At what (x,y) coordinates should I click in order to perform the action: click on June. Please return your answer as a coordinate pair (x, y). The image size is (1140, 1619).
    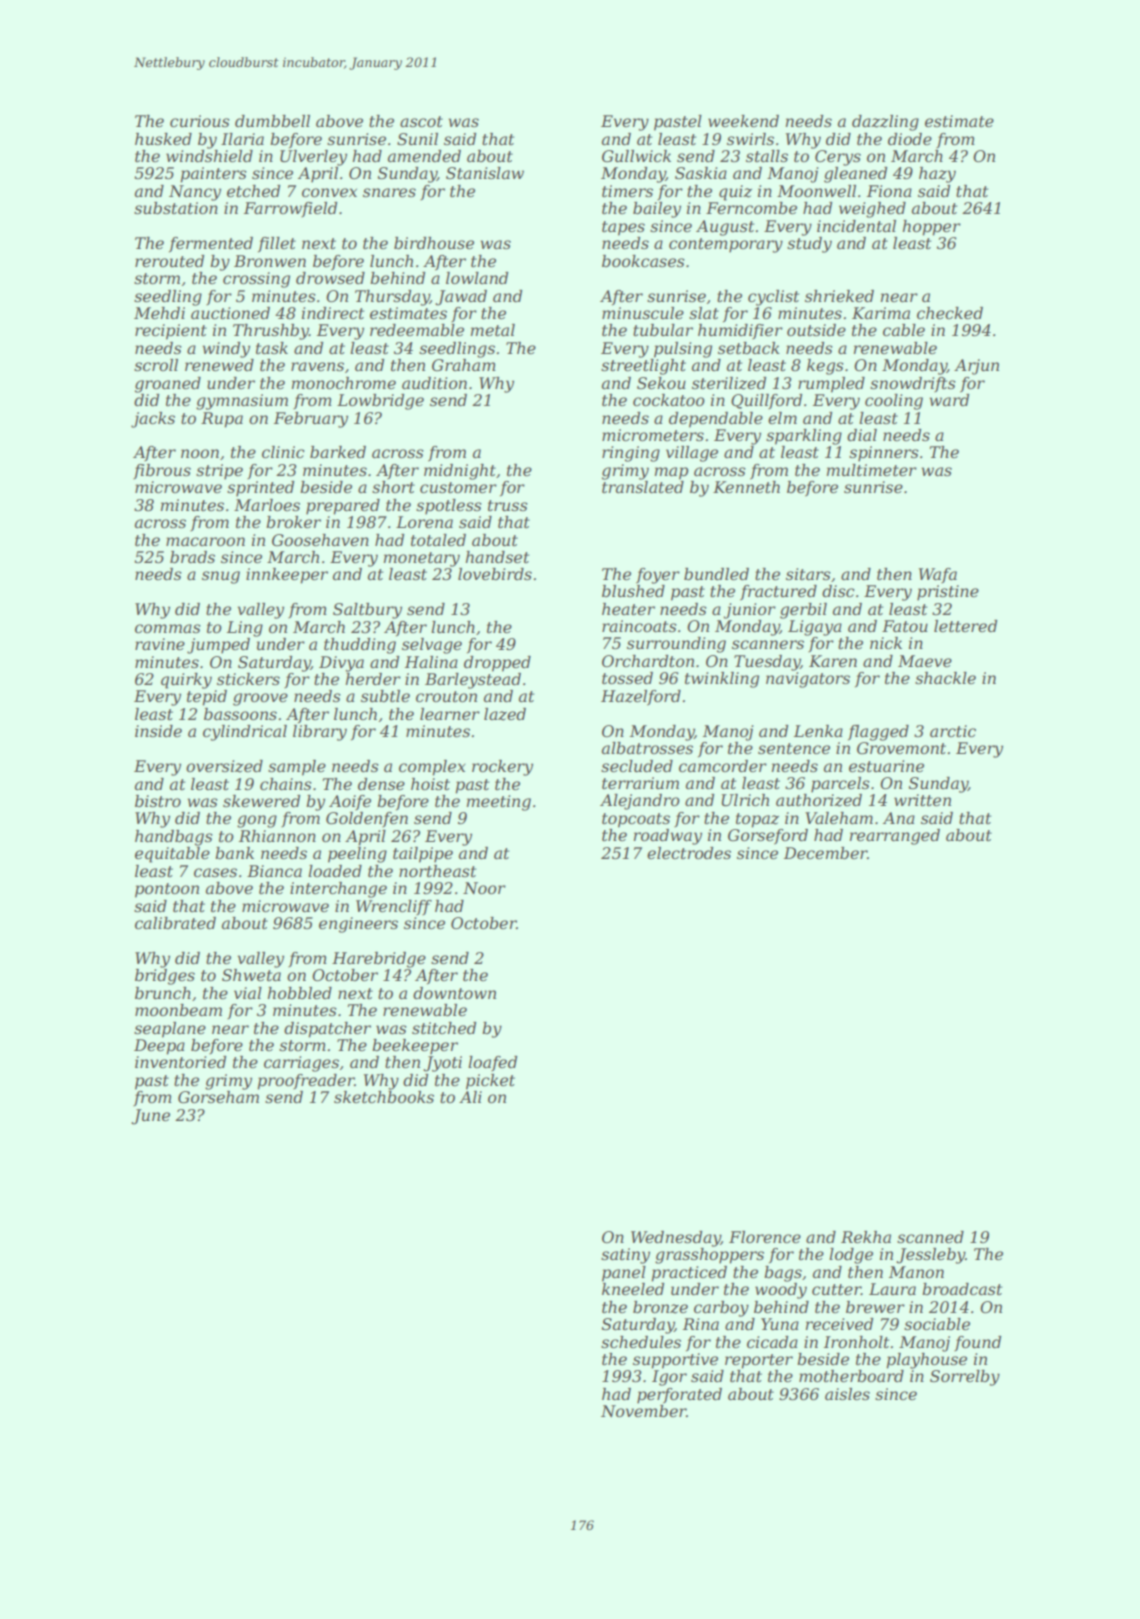
    Looking at the image, I should click on (150, 1117).
